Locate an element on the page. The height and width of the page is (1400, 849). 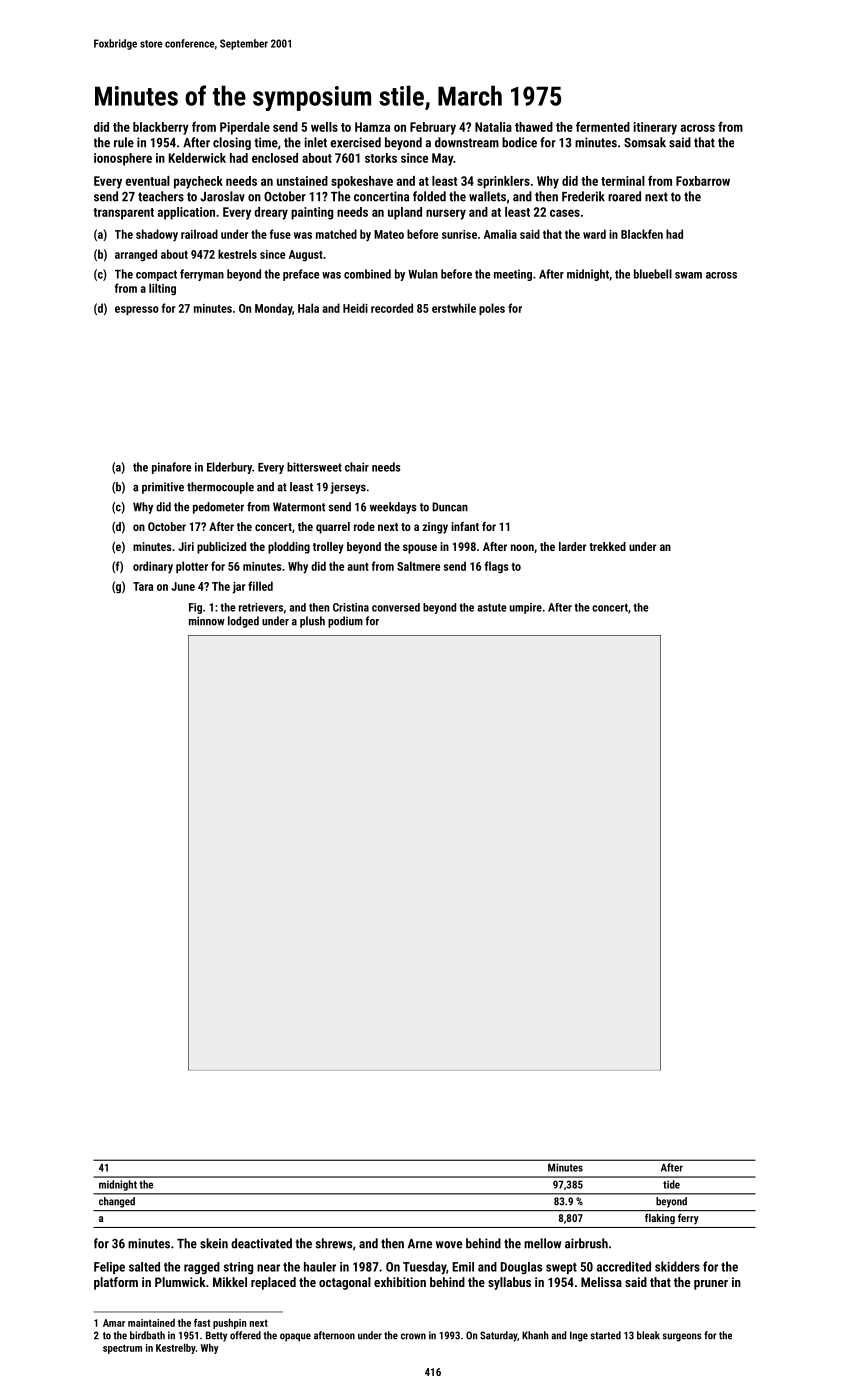
trekked is located at coordinates (607, 546).
